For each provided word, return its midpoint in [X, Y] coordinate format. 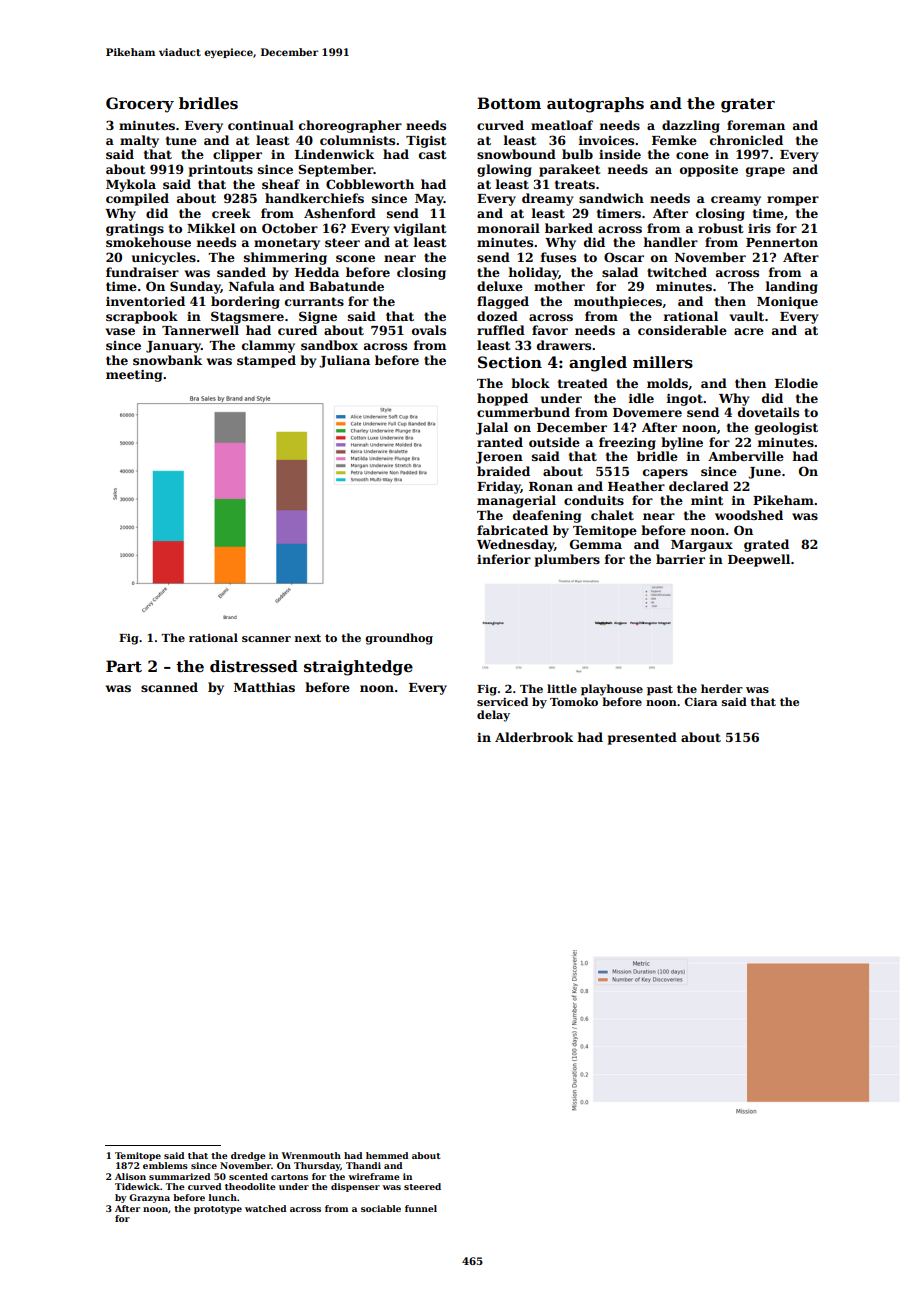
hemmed [387, 1155]
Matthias [264, 687]
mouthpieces [618, 302]
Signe [318, 317]
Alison [130, 1176]
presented [642, 738]
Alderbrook [534, 737]
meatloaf [562, 125]
